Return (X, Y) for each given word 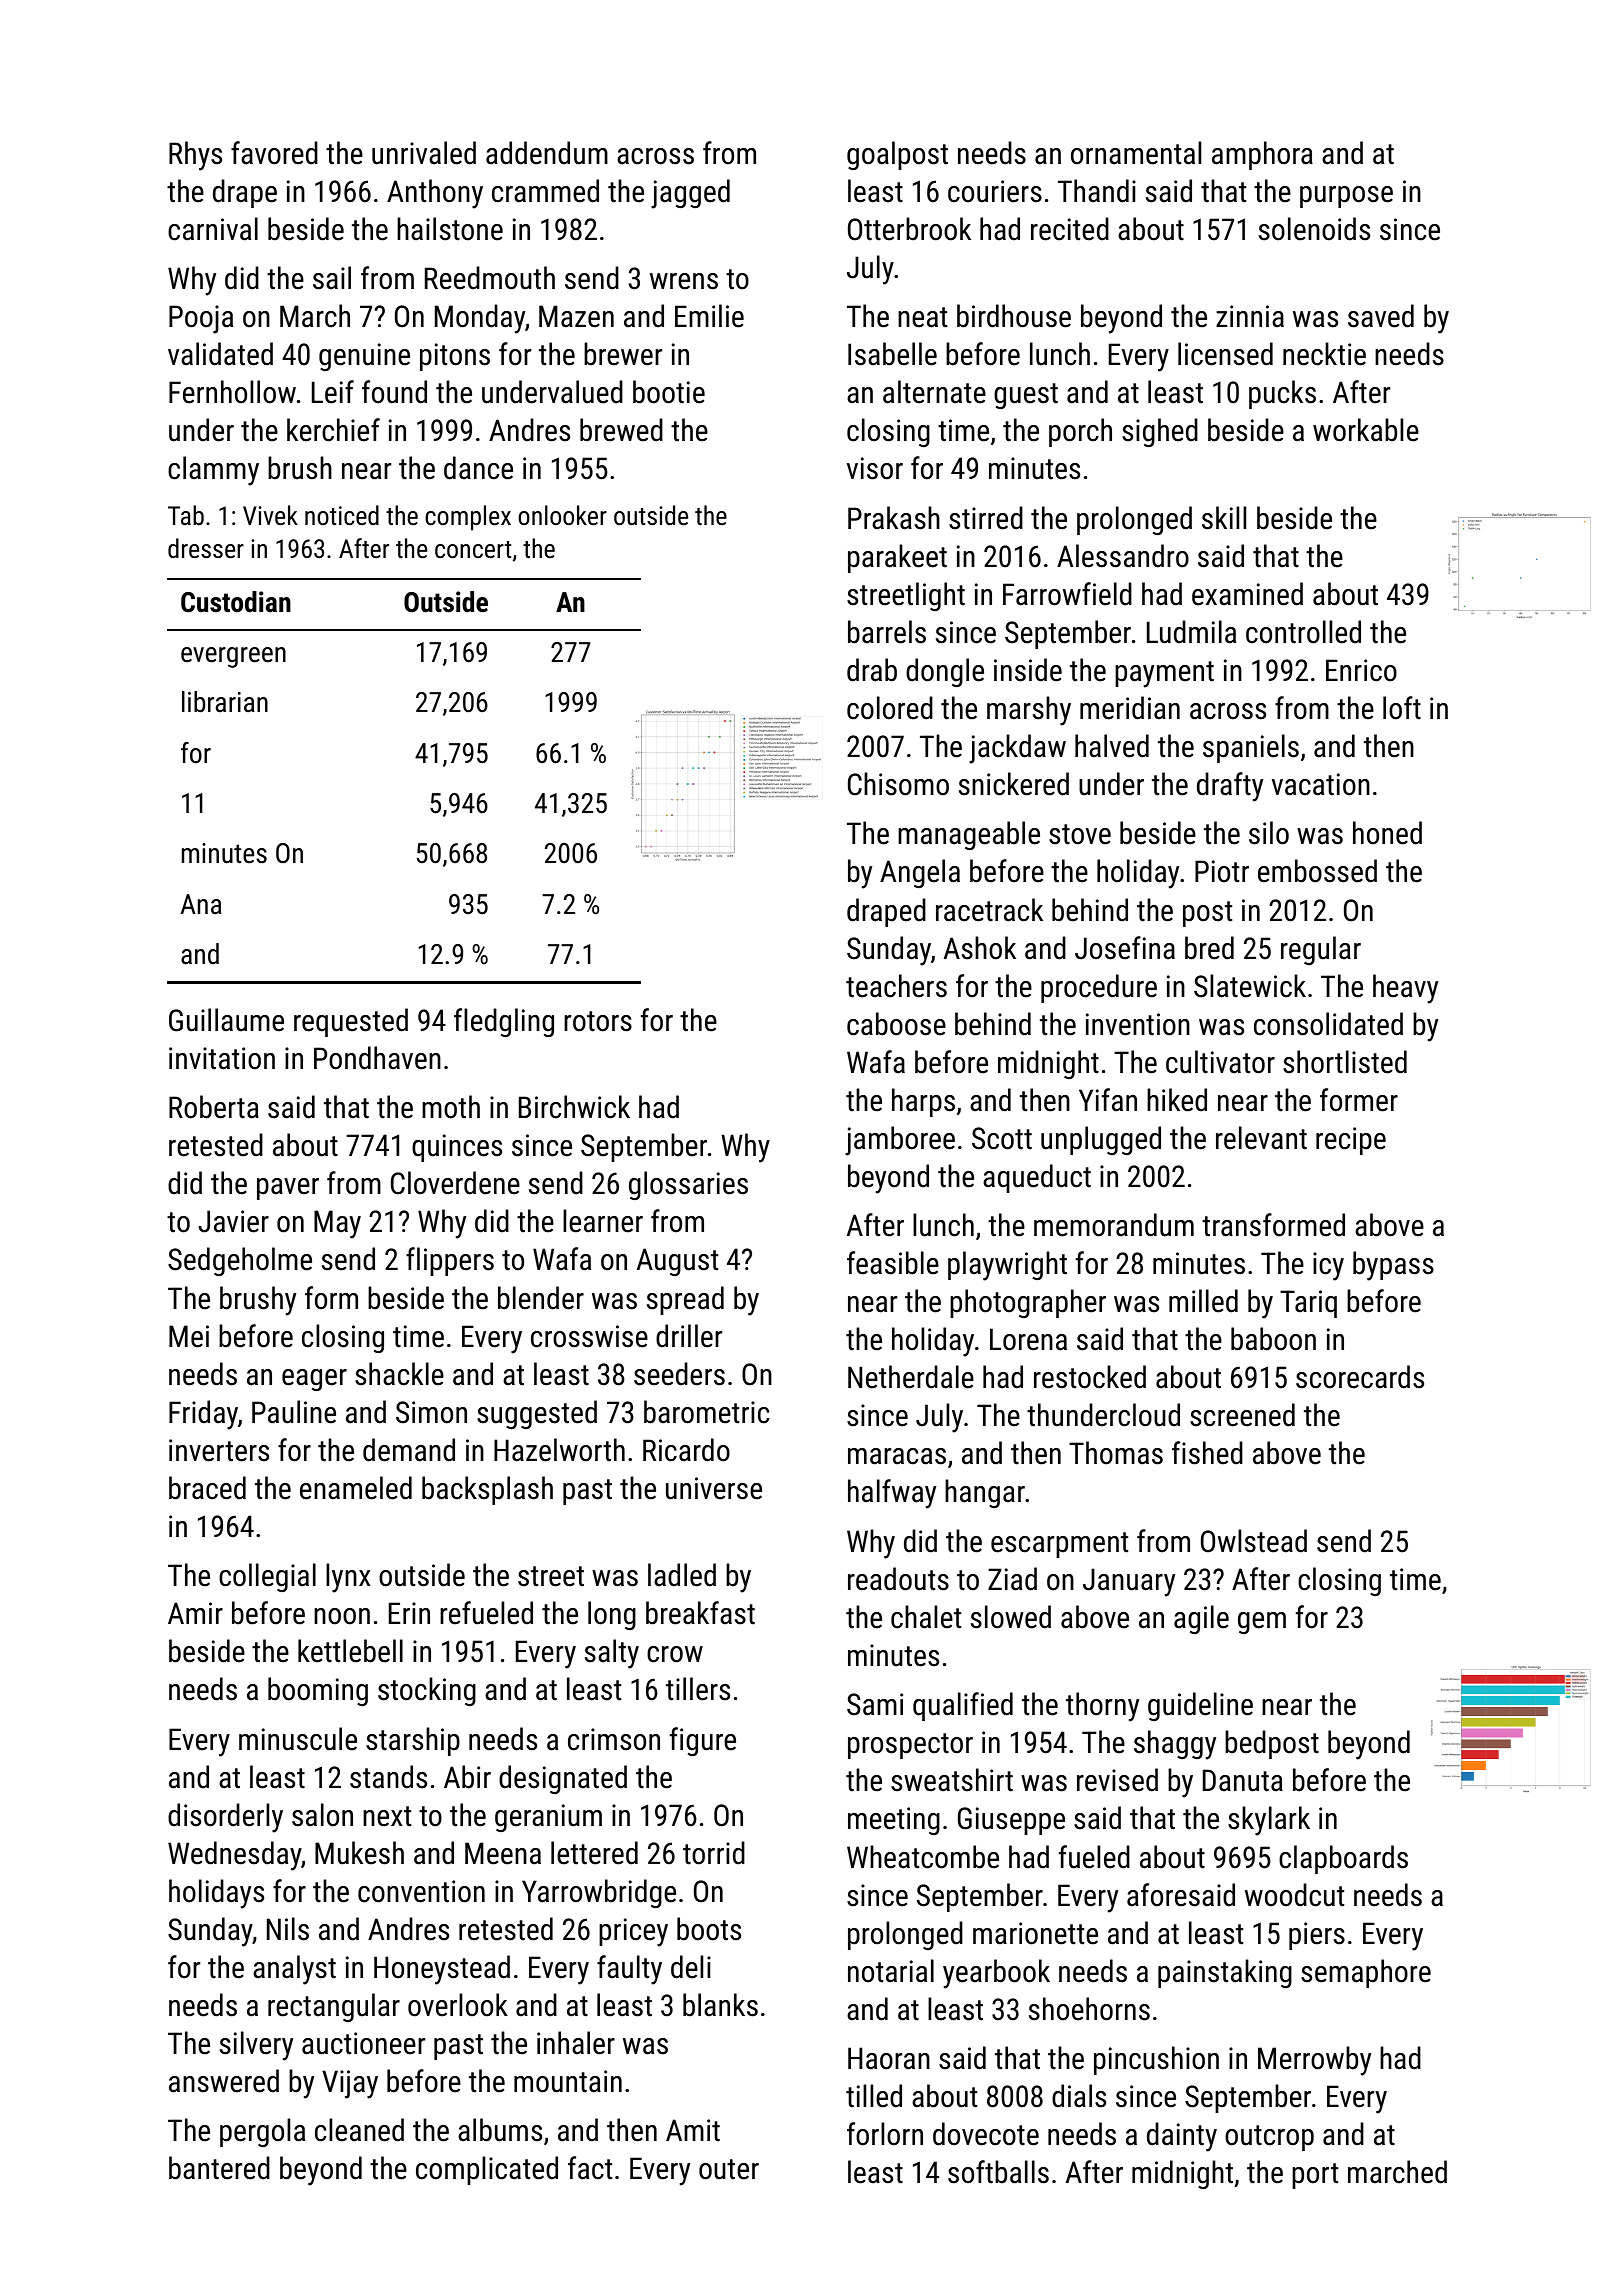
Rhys (195, 156)
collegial (267, 1577)
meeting (894, 1821)
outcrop (1269, 2138)
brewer (623, 354)
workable (1366, 430)
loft (1402, 708)
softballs (998, 2172)
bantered (219, 2168)
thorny (1102, 1707)
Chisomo (898, 784)
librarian (225, 702)
